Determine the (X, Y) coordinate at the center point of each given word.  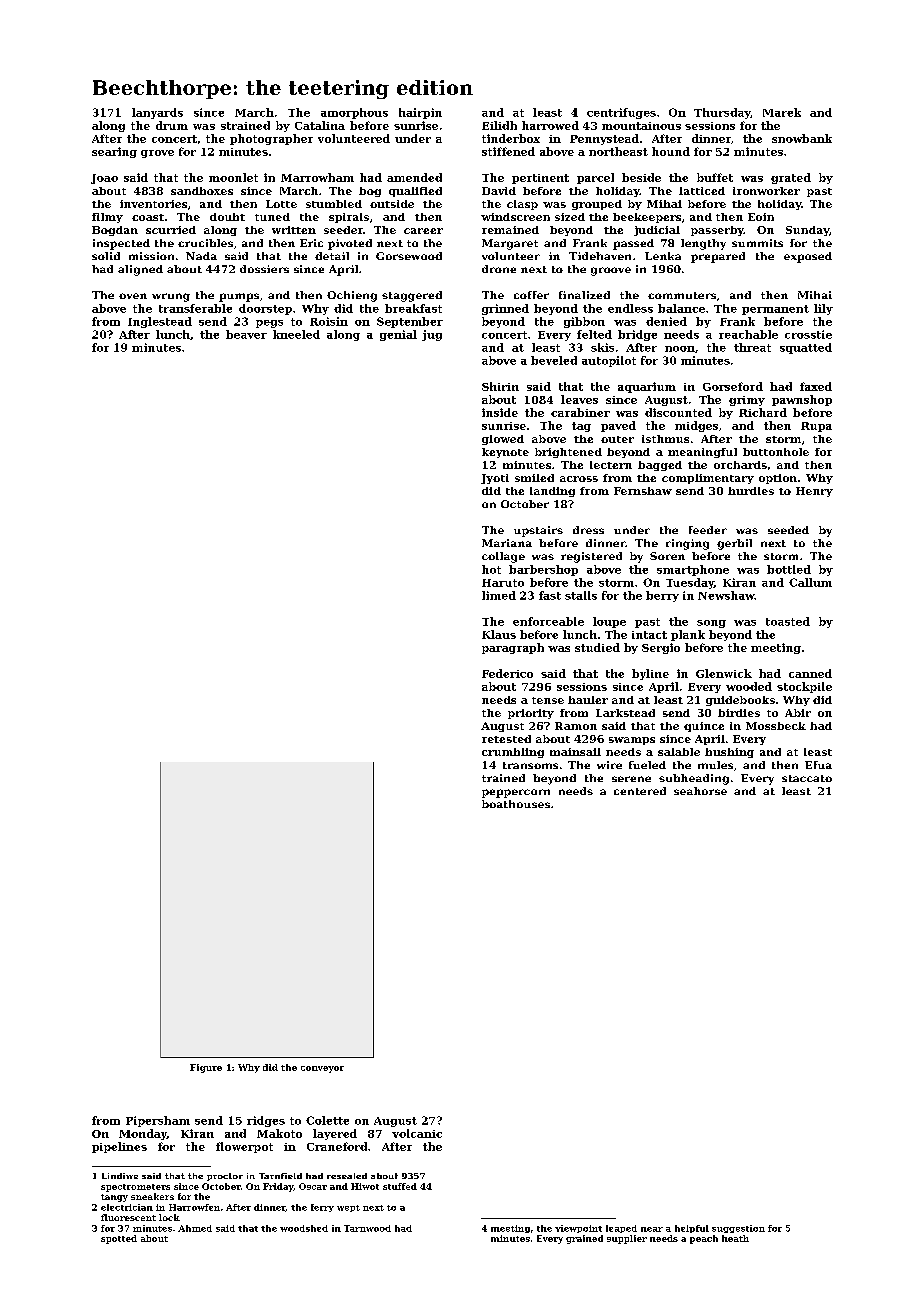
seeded (788, 530)
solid (106, 256)
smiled (534, 478)
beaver (246, 334)
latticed (702, 191)
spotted (119, 1239)
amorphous (354, 113)
